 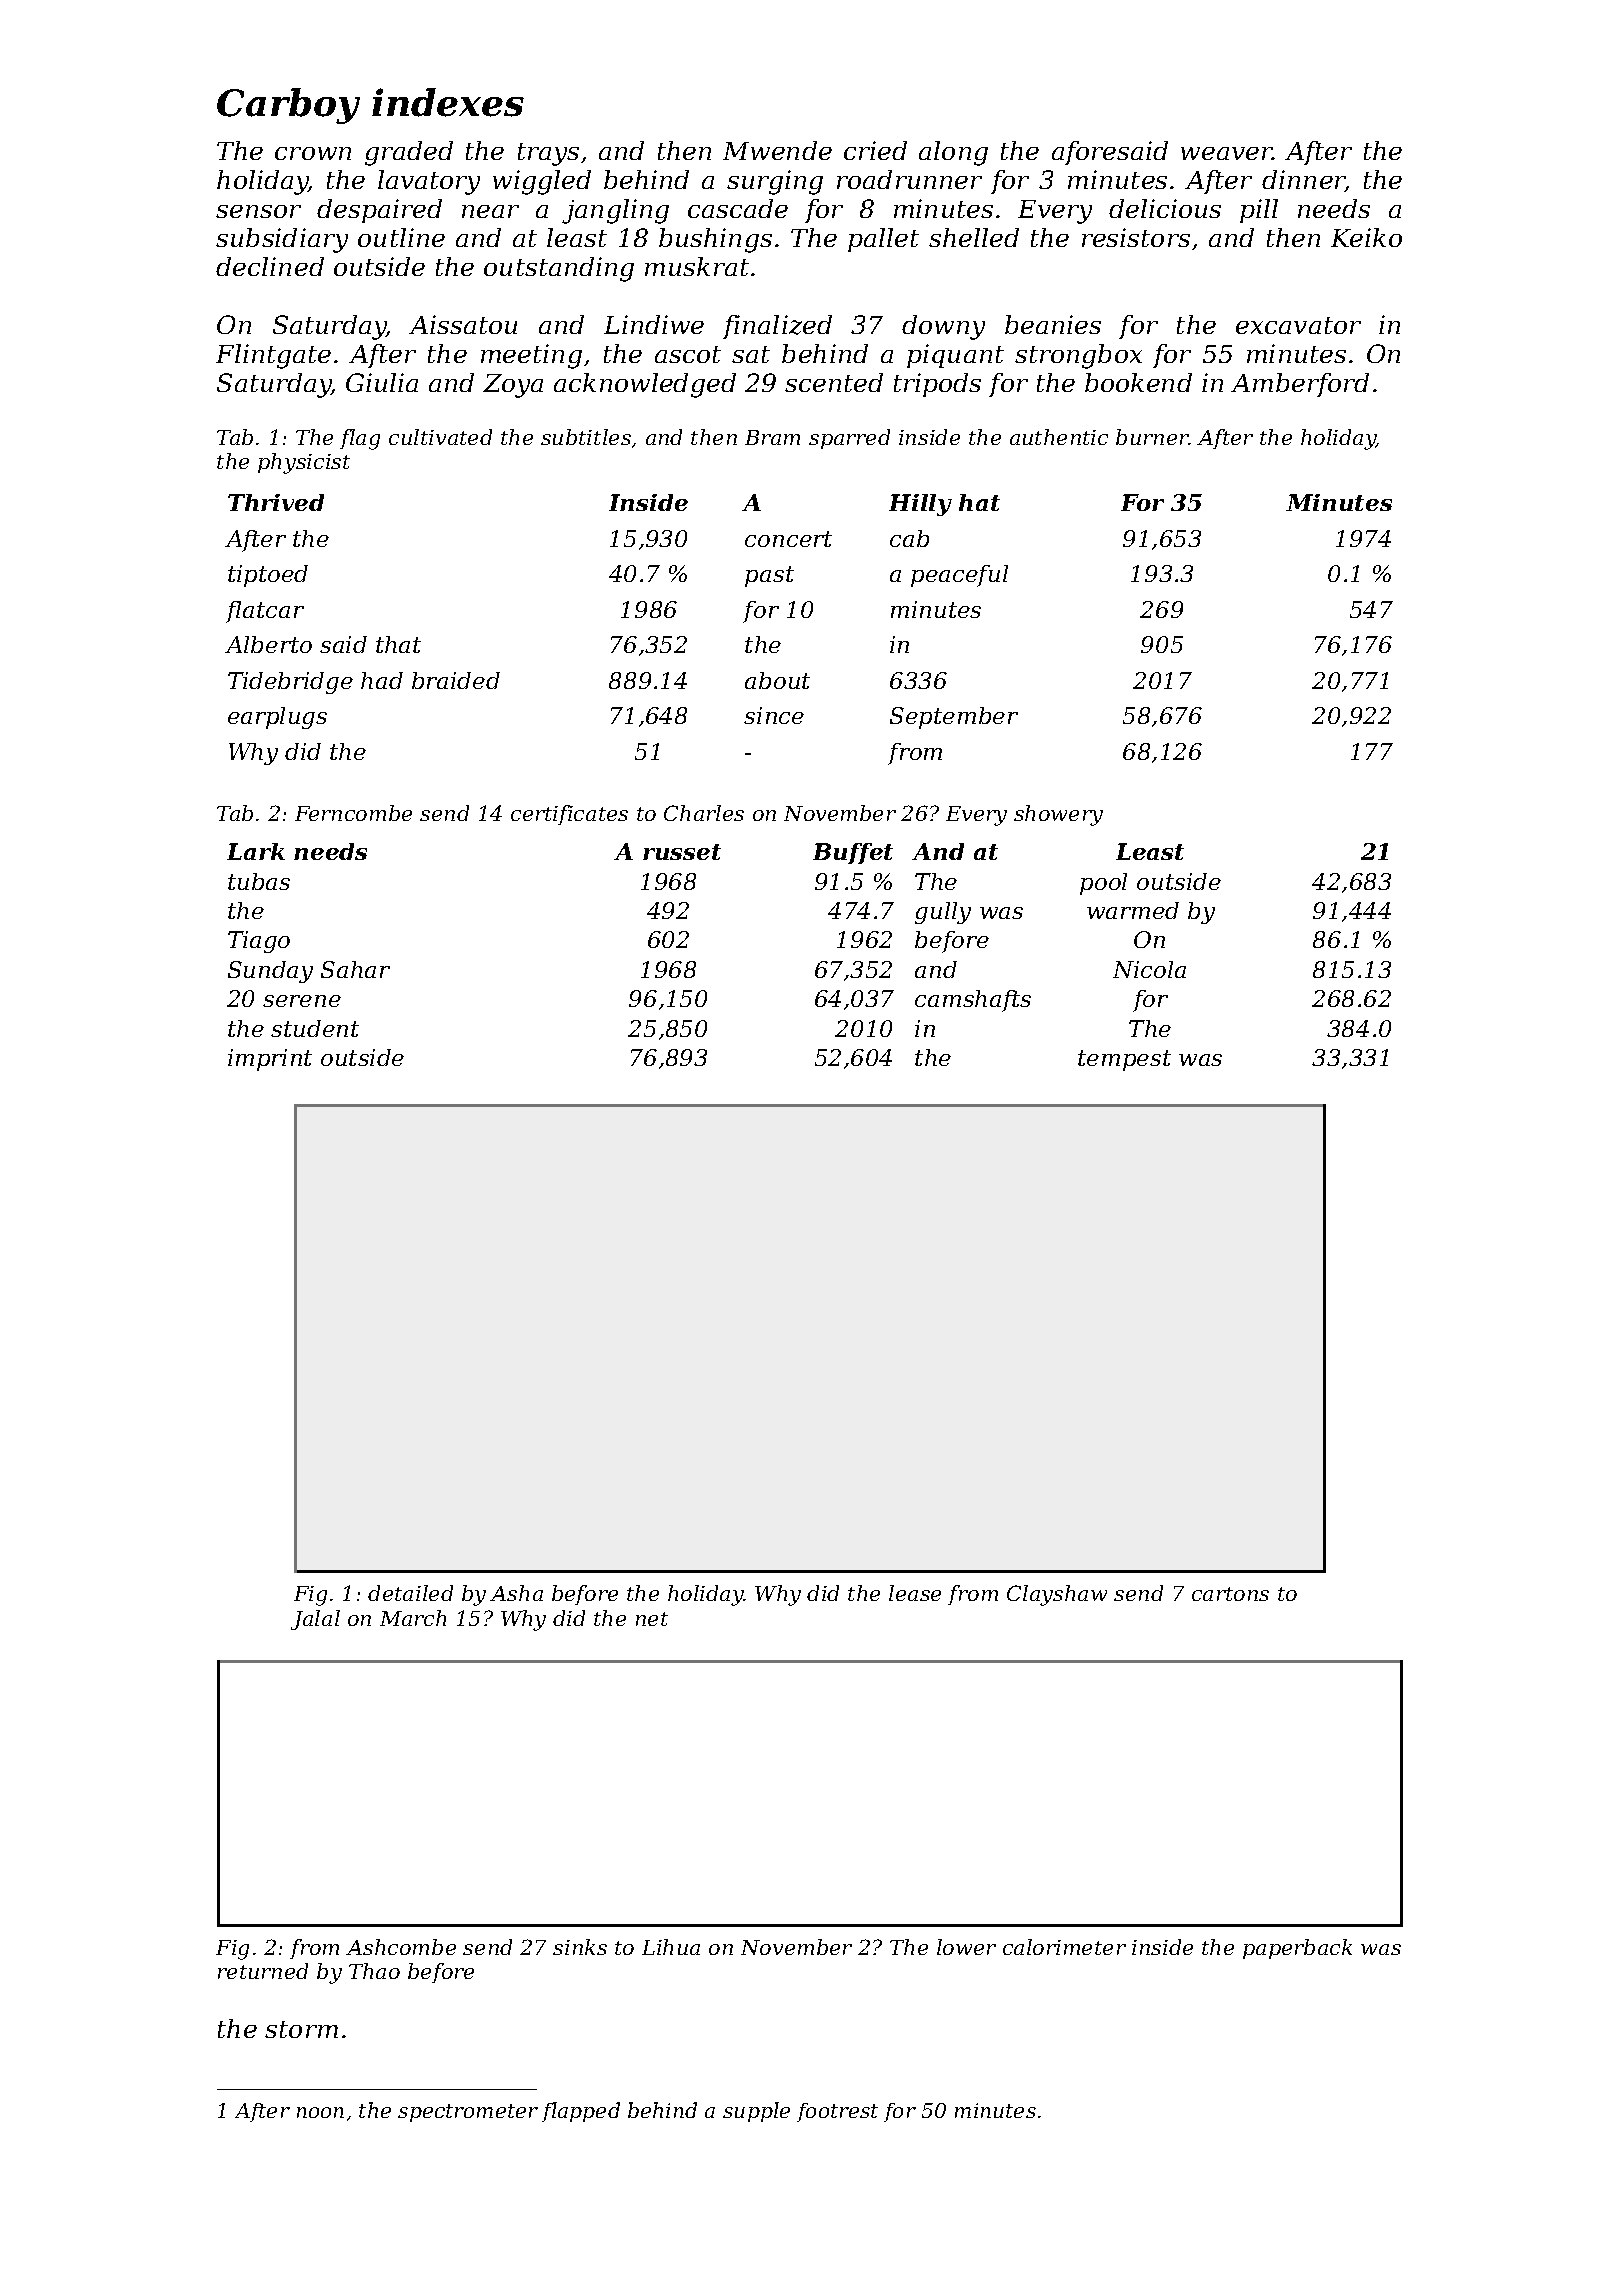 What do you see at coordinates (1124, 1060) in the screenshot?
I see `tempest` at bounding box center [1124, 1060].
